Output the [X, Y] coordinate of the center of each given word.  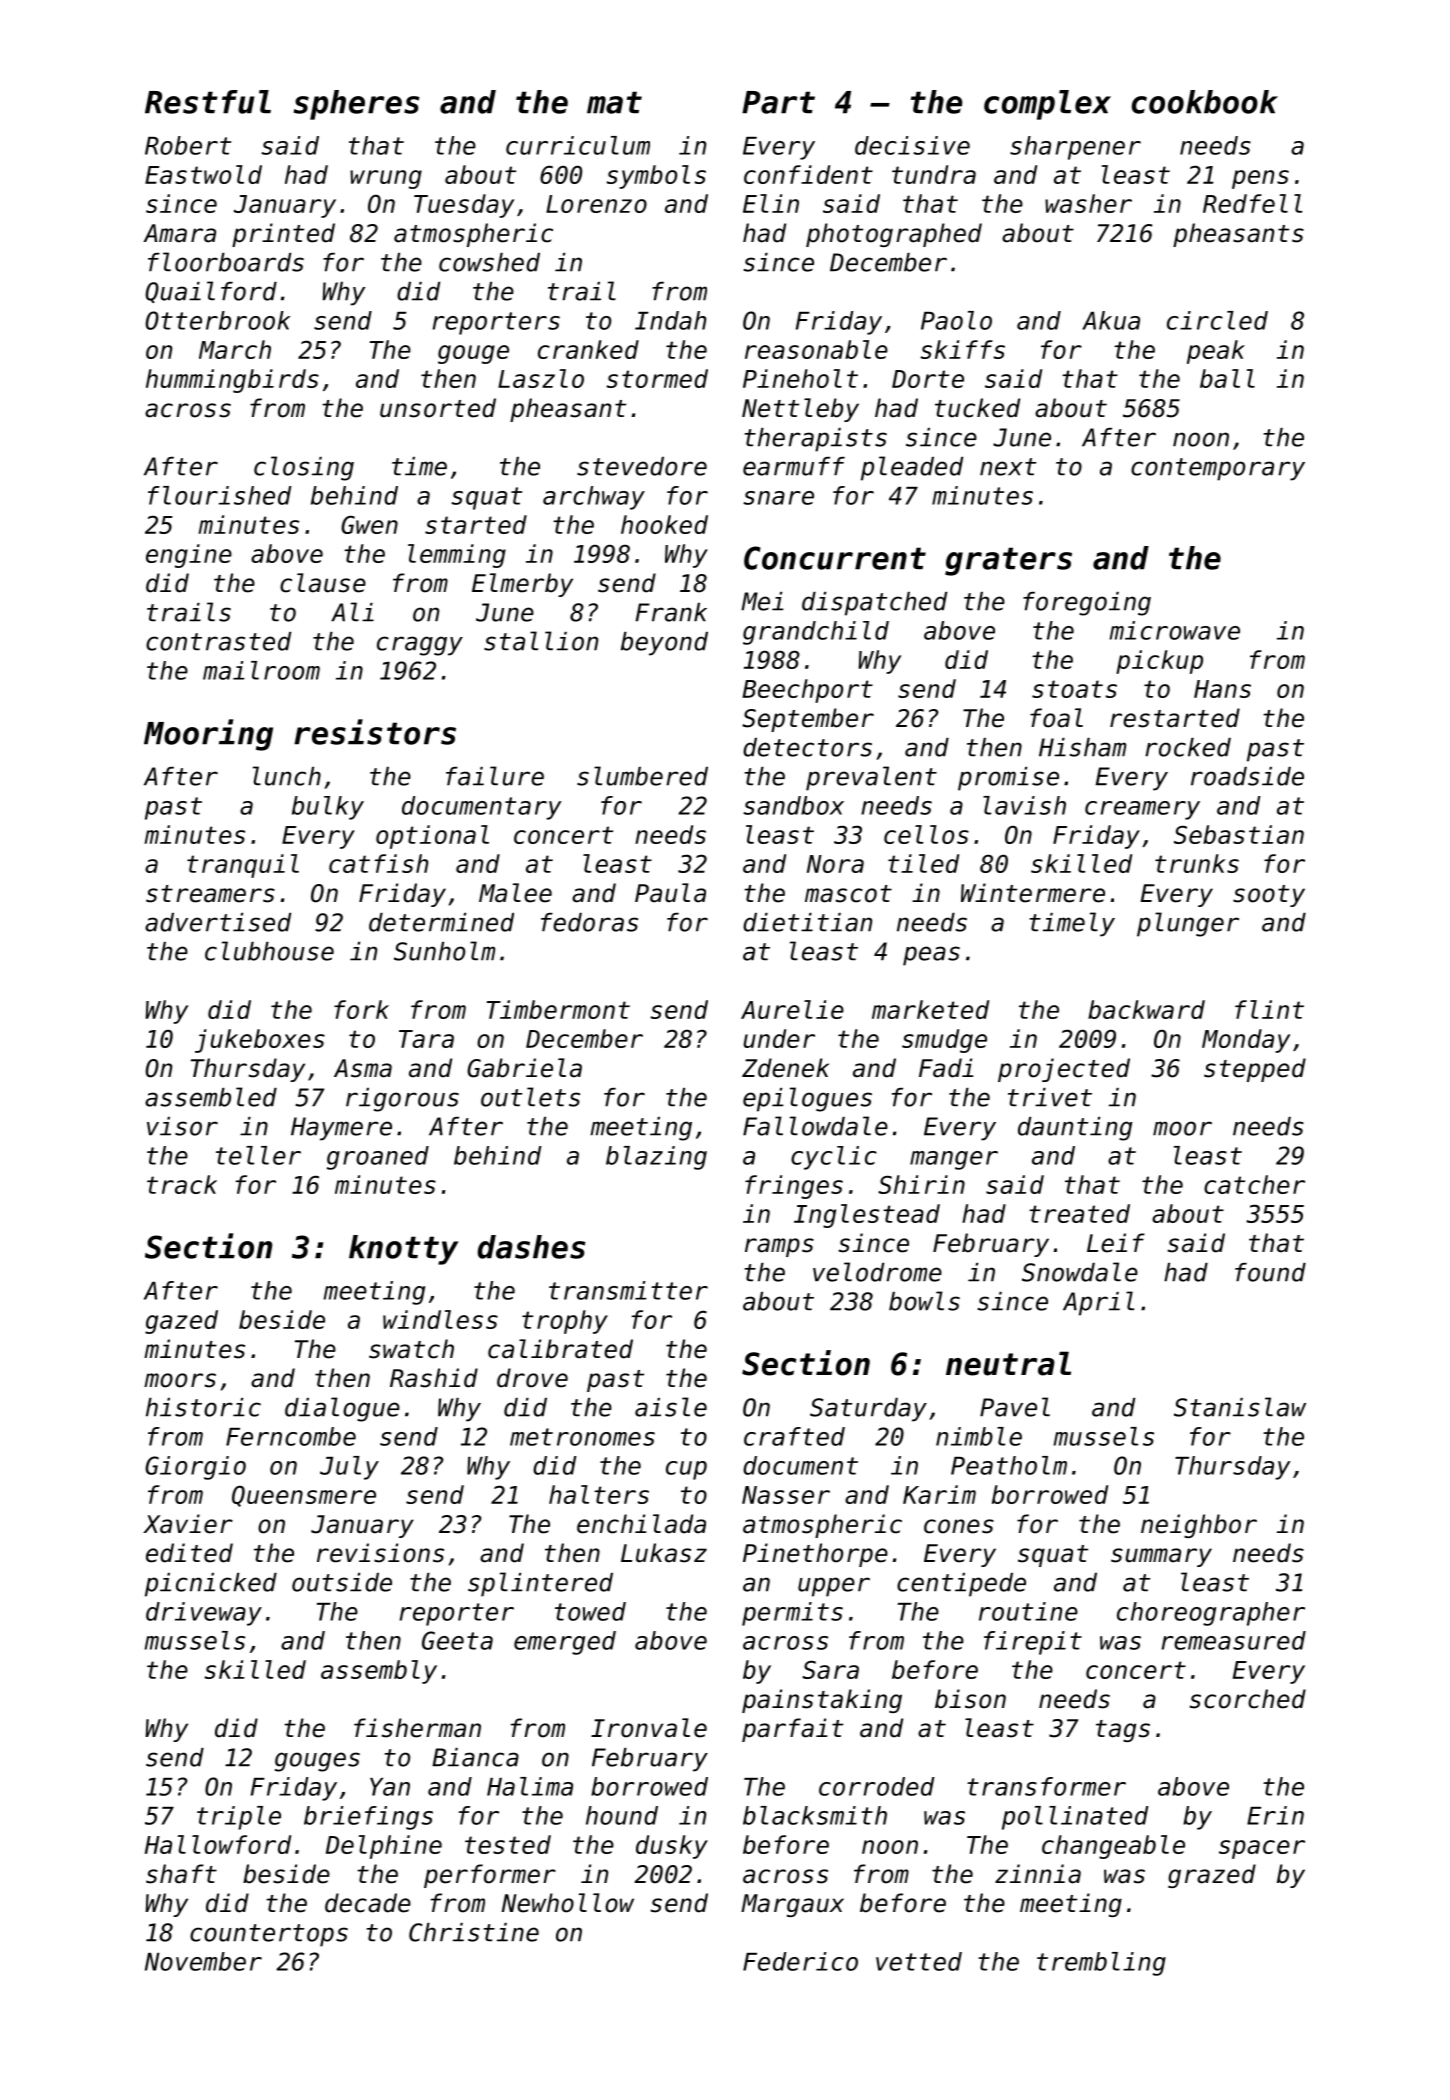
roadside [1247, 776]
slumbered [642, 776]
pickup [1159, 662]
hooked [664, 524]
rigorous [402, 1100]
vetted [919, 1961]
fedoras [589, 922]
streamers [210, 894]
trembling [1101, 1964]
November [203, 1961]
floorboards [226, 262]
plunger [1188, 924]
